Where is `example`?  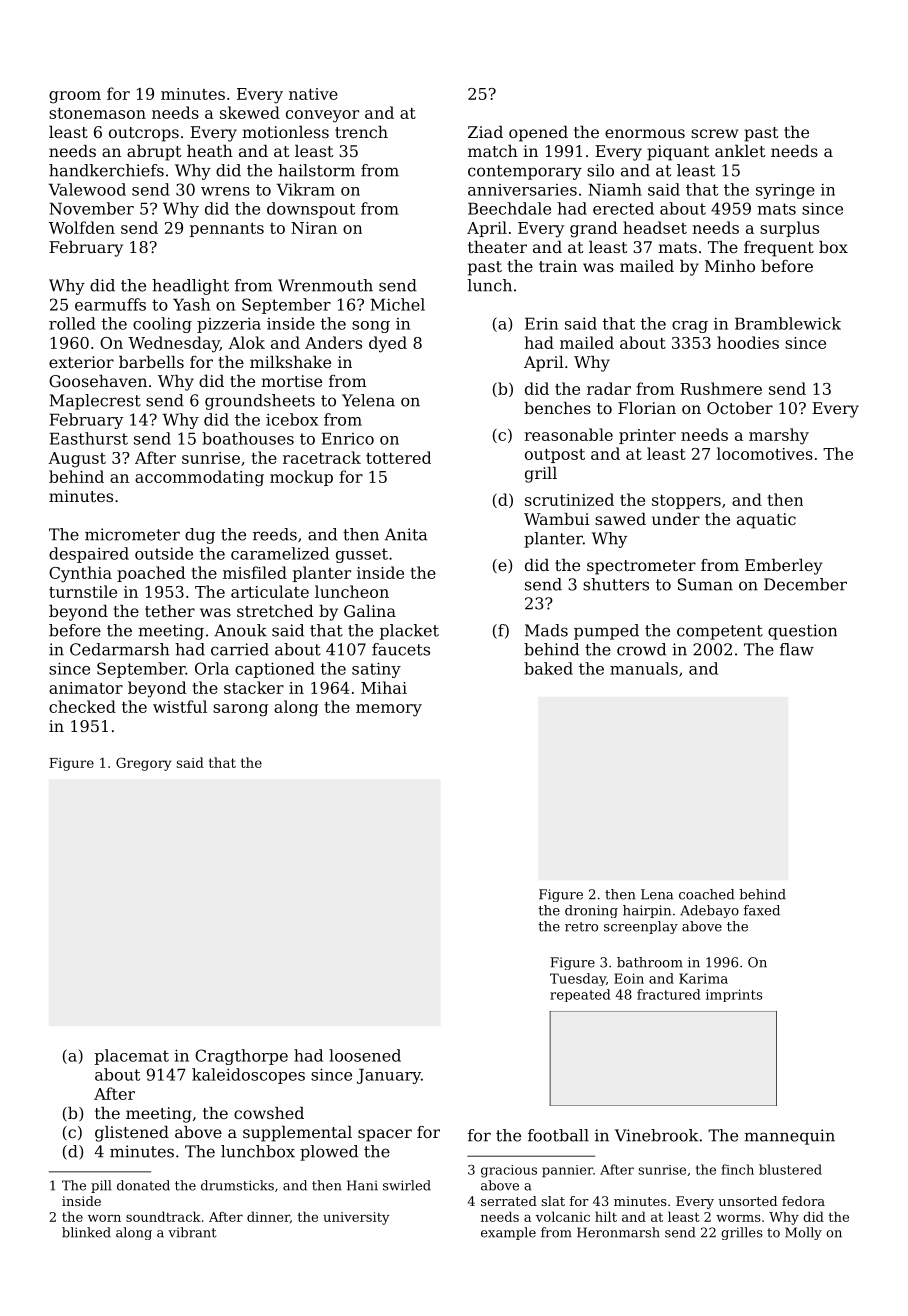
example is located at coordinates (508, 1233).
